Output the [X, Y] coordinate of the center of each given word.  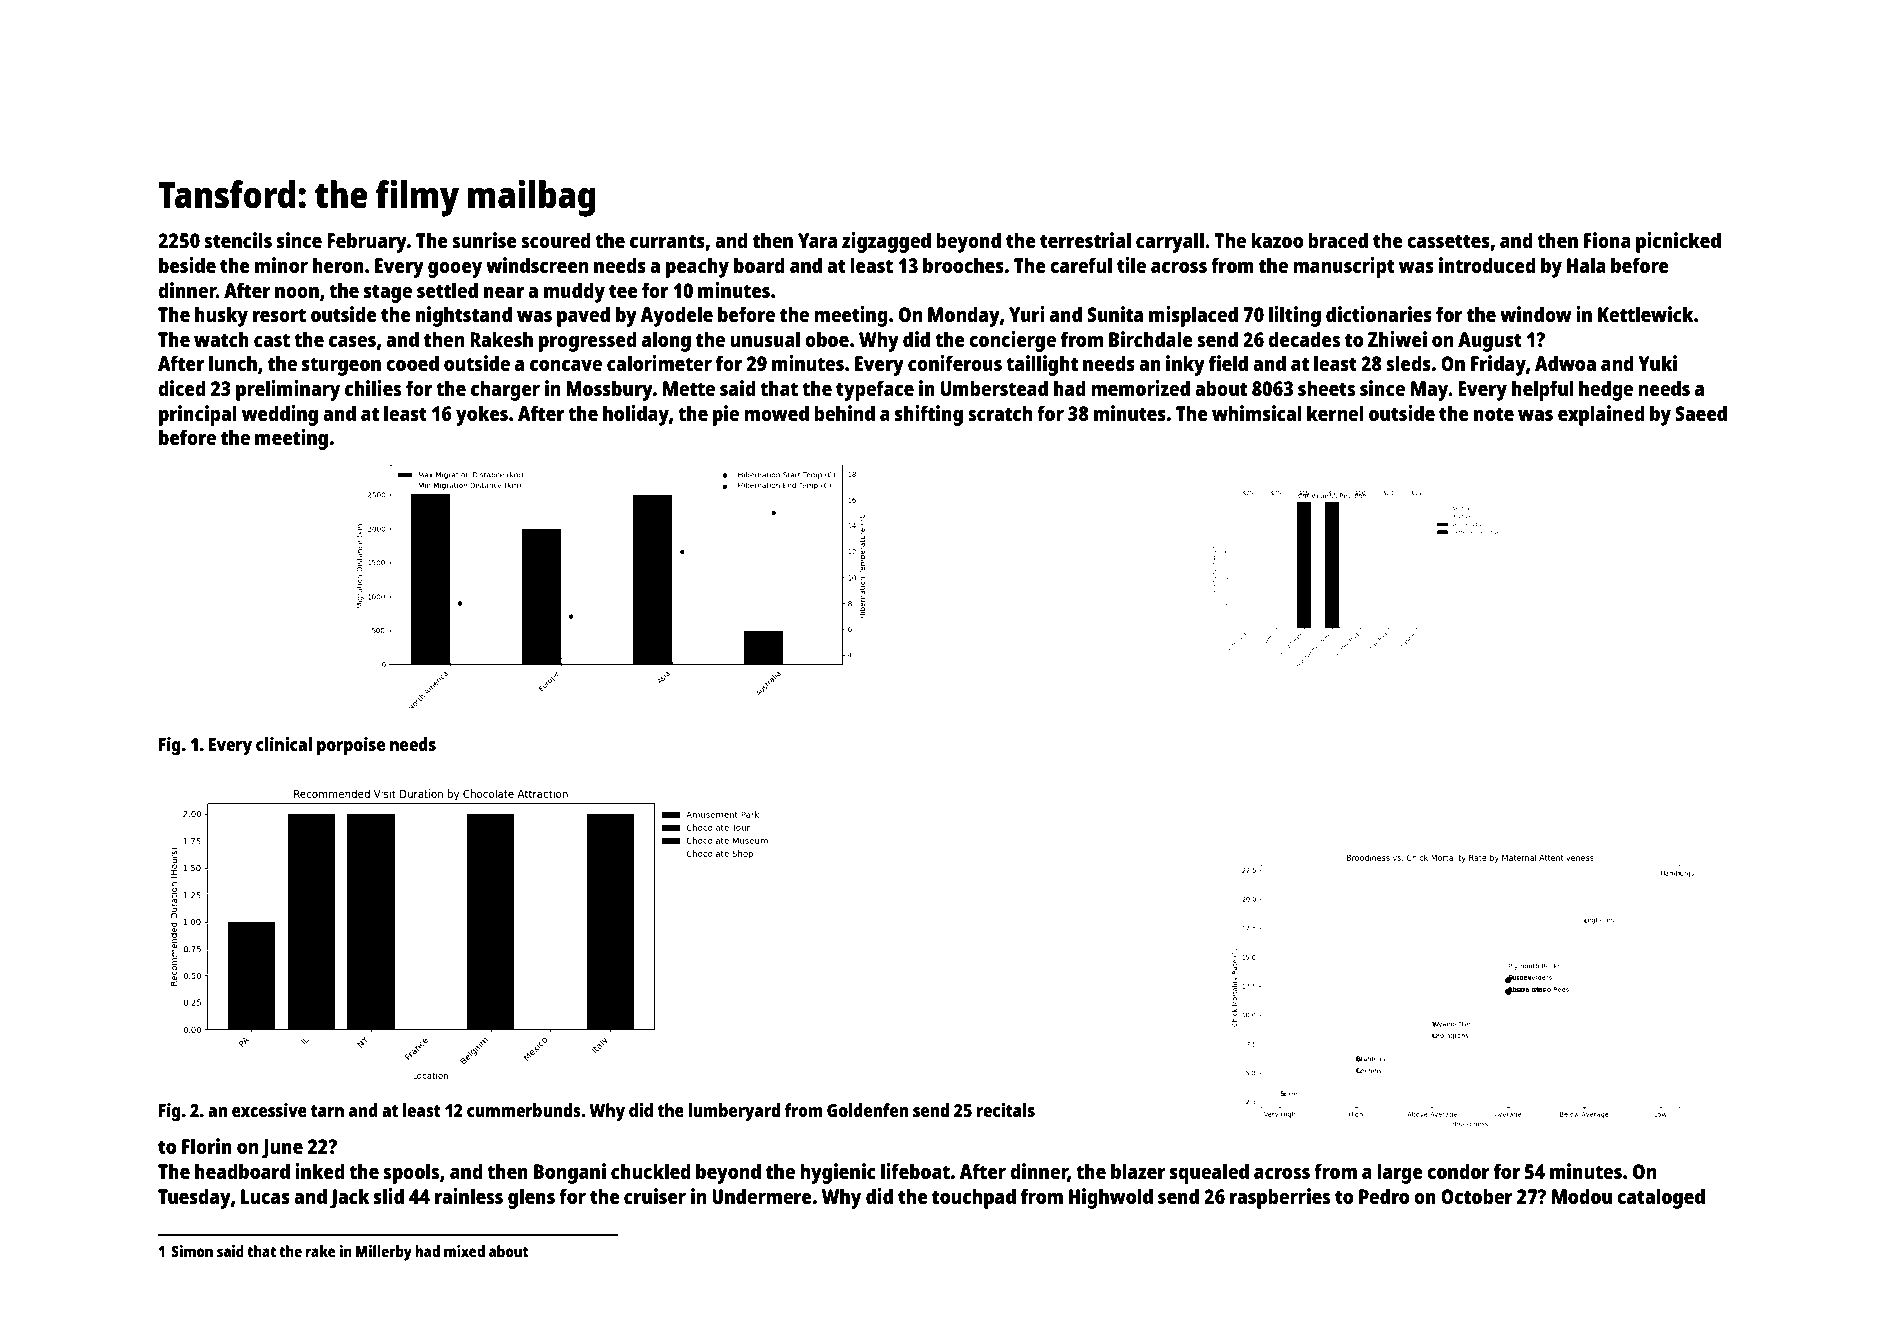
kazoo [1277, 240]
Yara [817, 240]
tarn [327, 1111]
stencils [238, 240]
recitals [1006, 1110]
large [1400, 1173]
